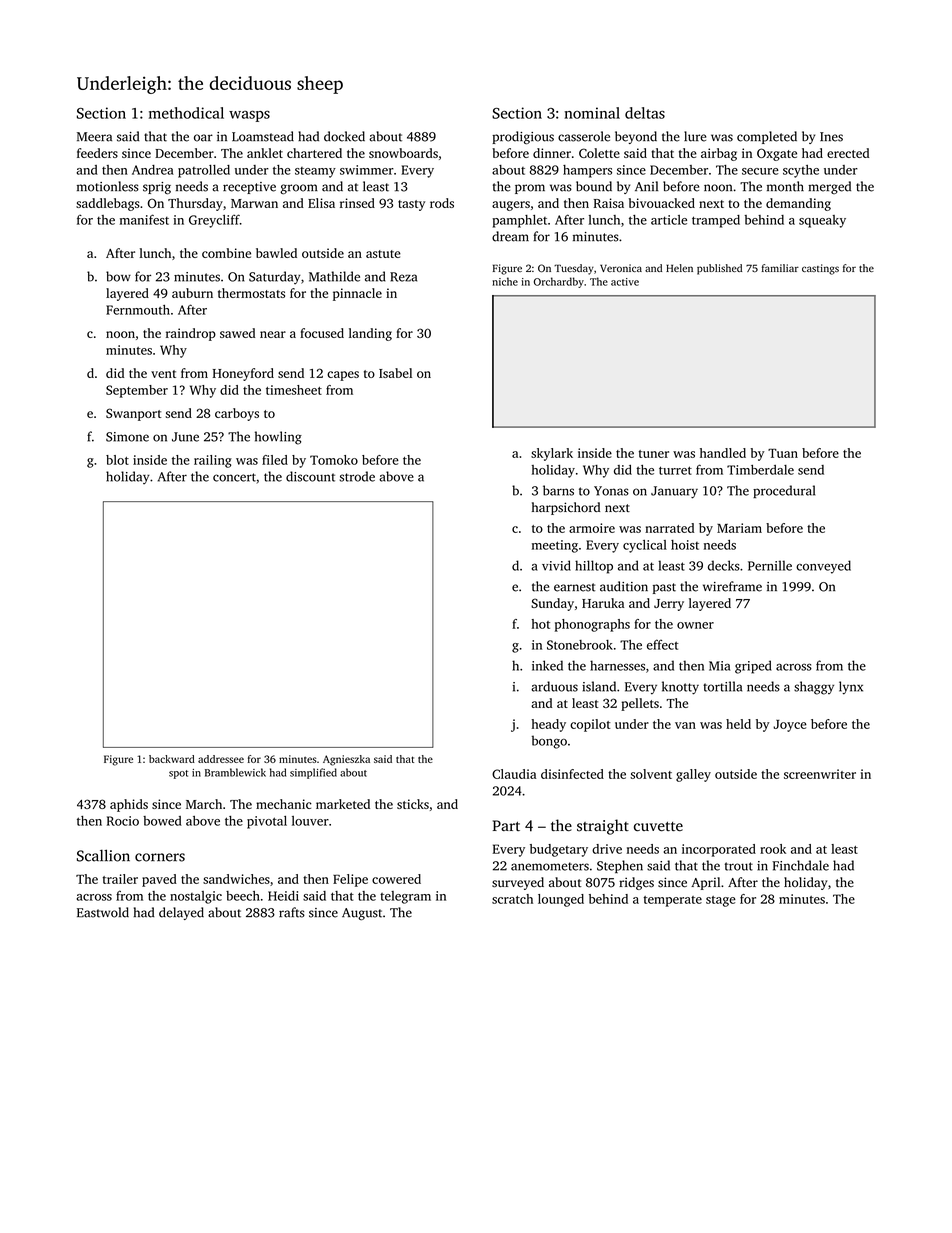  Describe the element at coordinates (721, 901) in the document. I see `stage` at that location.
